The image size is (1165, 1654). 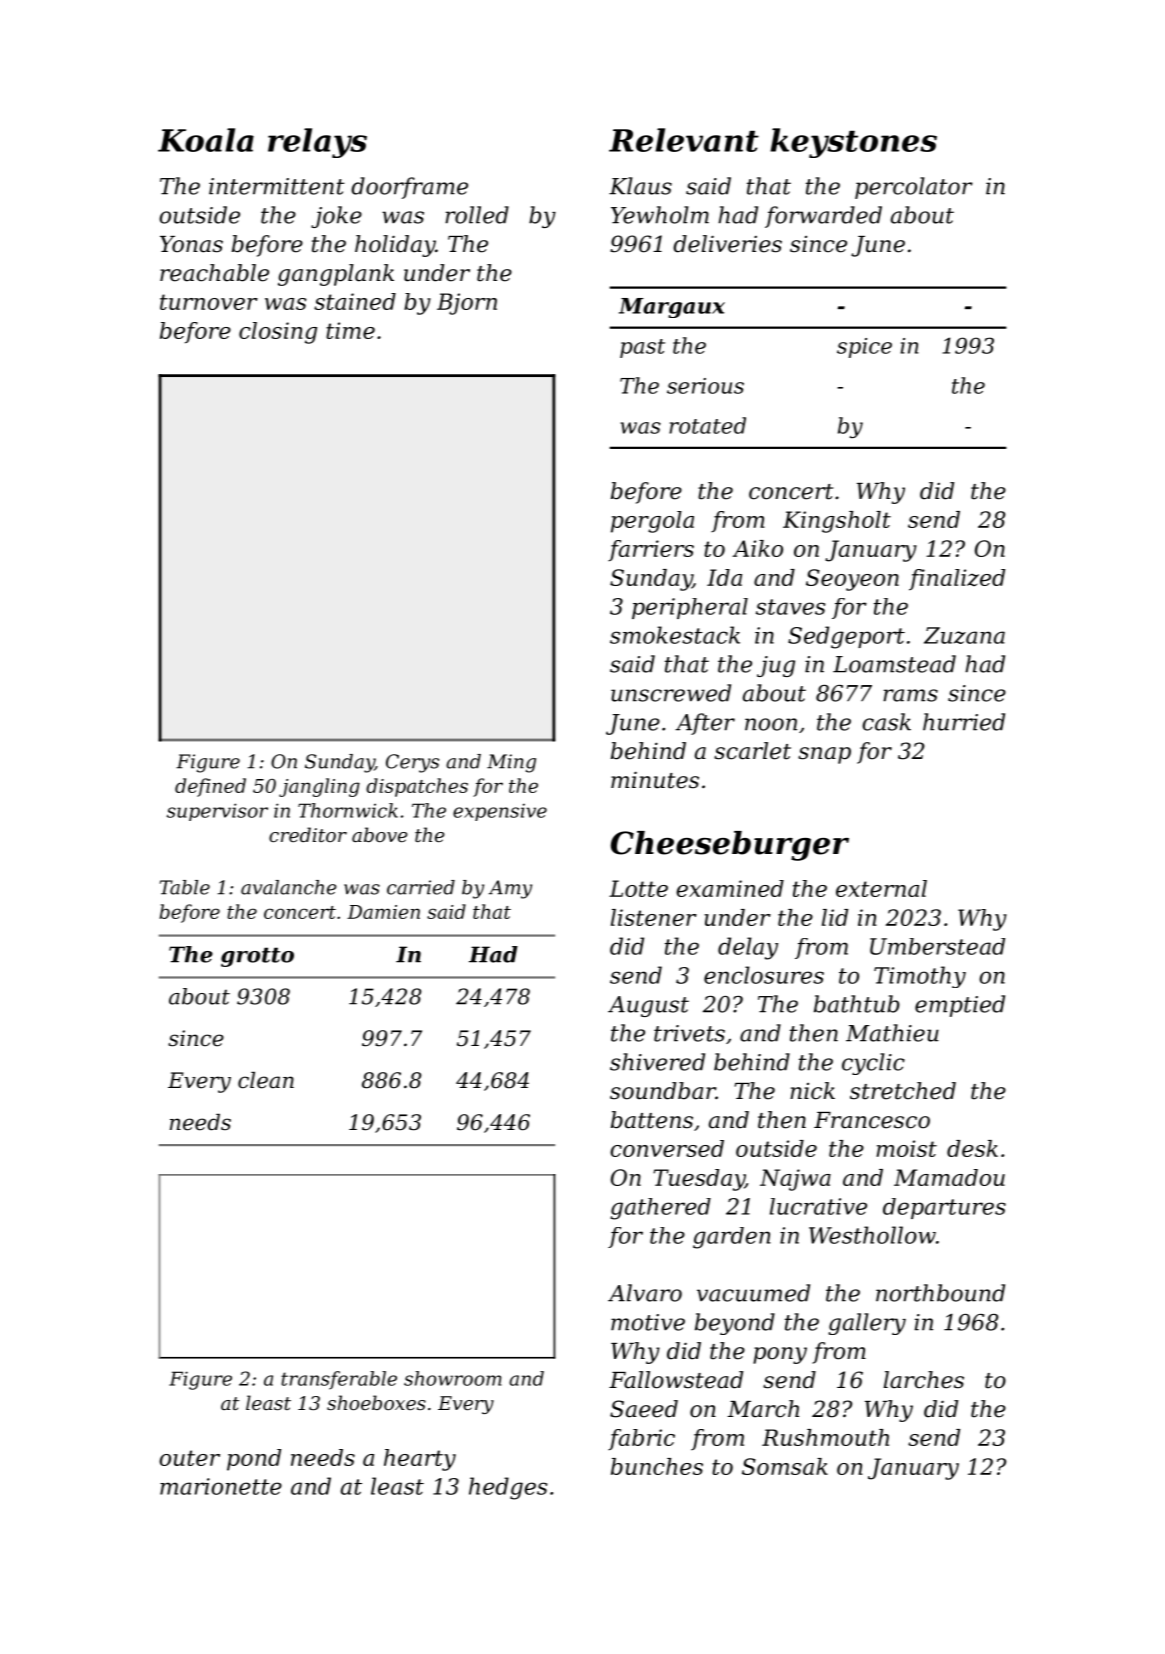 I want to click on jangling, so click(x=319, y=787).
